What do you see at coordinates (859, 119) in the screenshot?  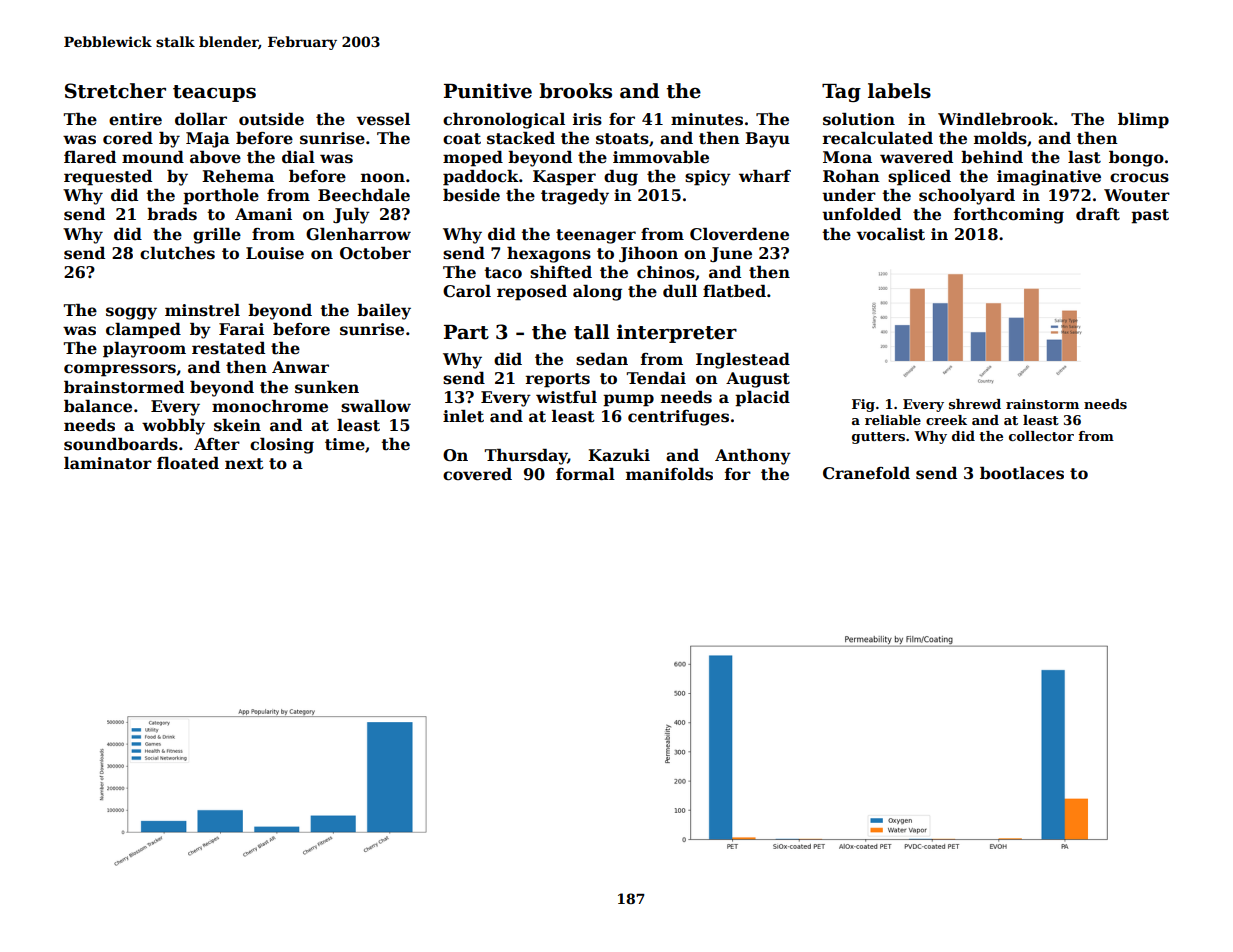 I see `solution` at bounding box center [859, 119].
